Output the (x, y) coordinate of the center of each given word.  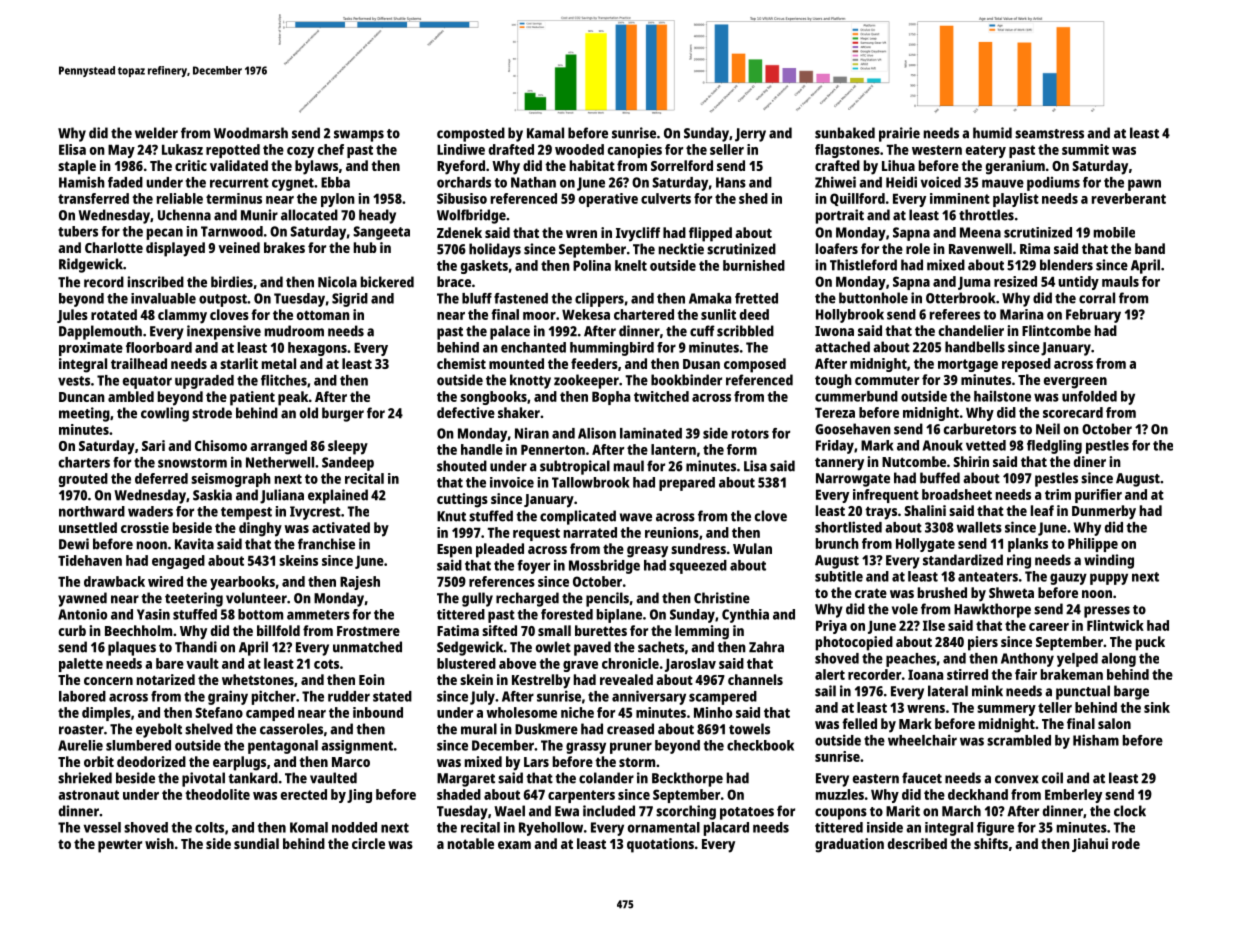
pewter (120, 846)
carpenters (581, 796)
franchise (326, 544)
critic (191, 165)
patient (252, 398)
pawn (1144, 185)
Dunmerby (1104, 512)
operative (608, 200)
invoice (512, 482)
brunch (837, 543)
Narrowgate (853, 480)
